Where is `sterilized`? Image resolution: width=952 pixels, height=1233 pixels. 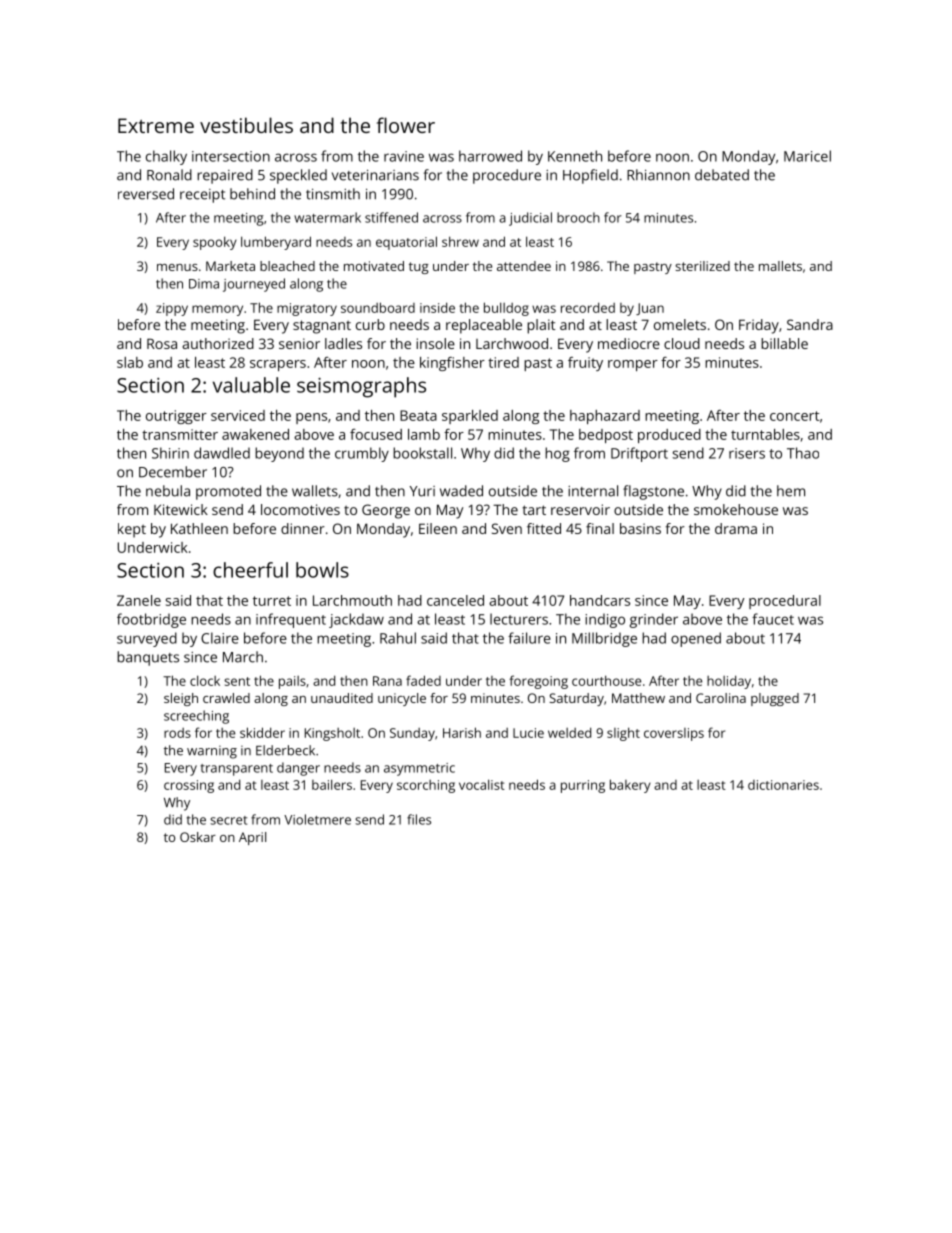
sterilized is located at coordinates (702, 266).
